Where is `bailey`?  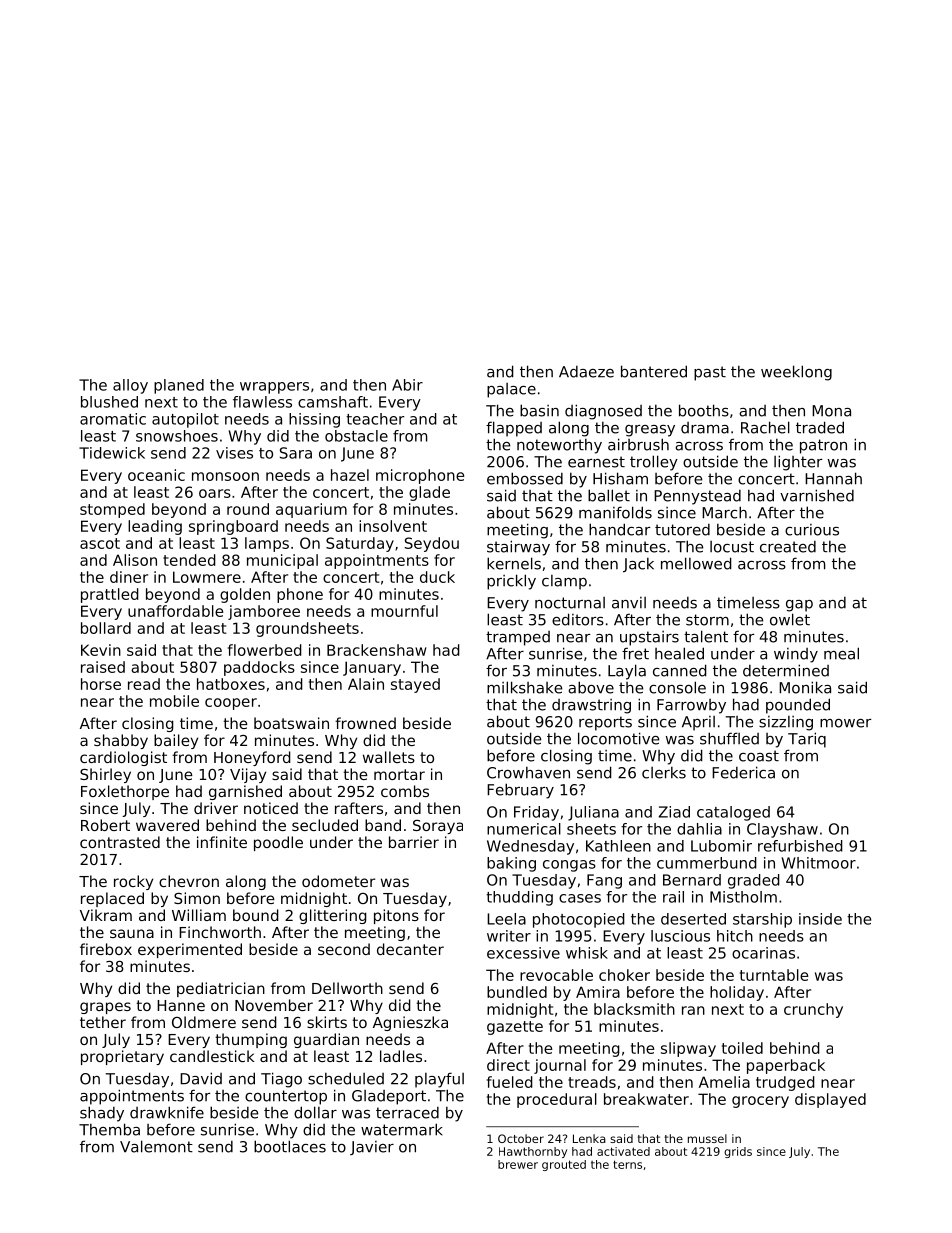 bailey is located at coordinates (176, 741).
